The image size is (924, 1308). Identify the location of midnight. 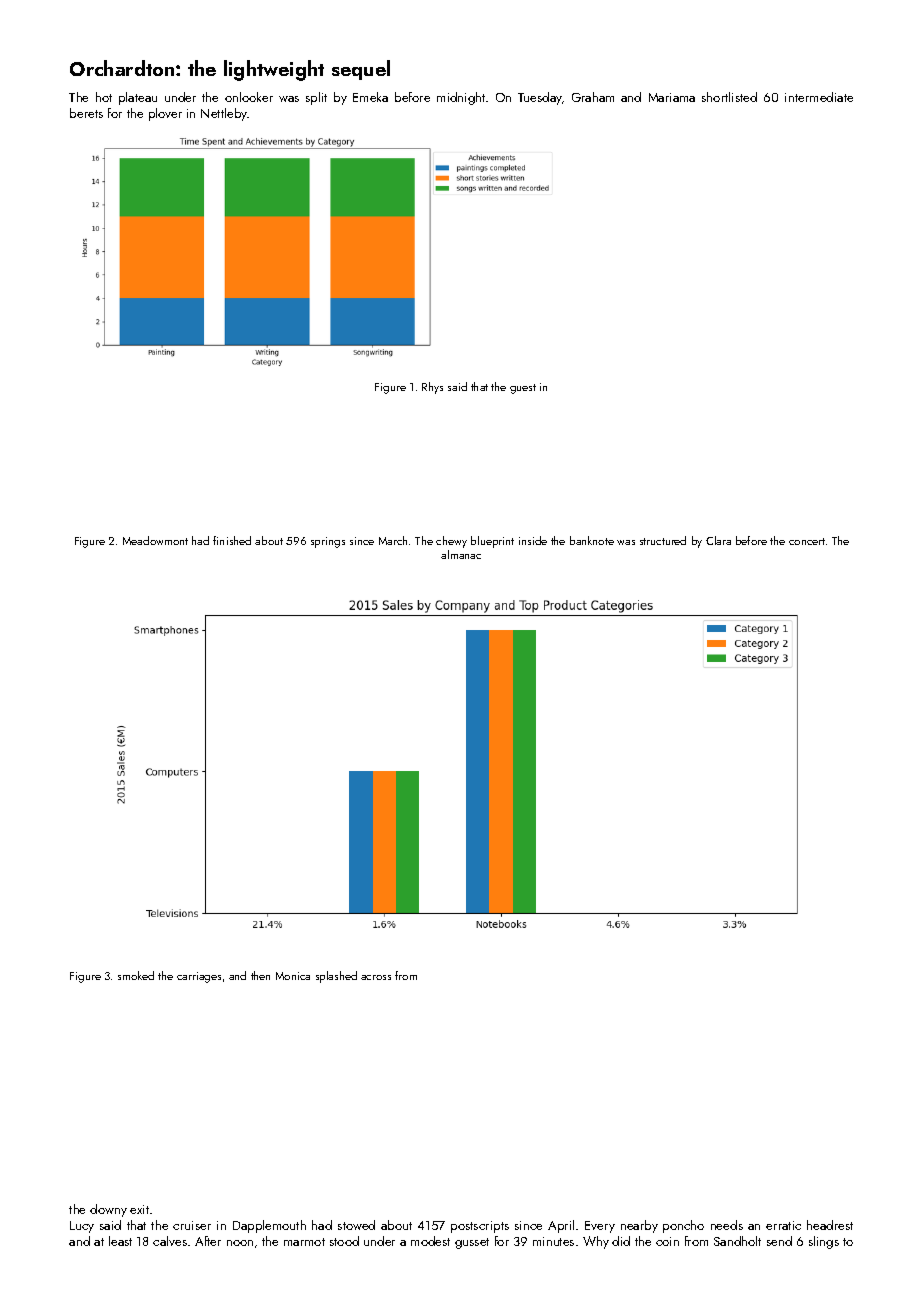
(462, 98).
